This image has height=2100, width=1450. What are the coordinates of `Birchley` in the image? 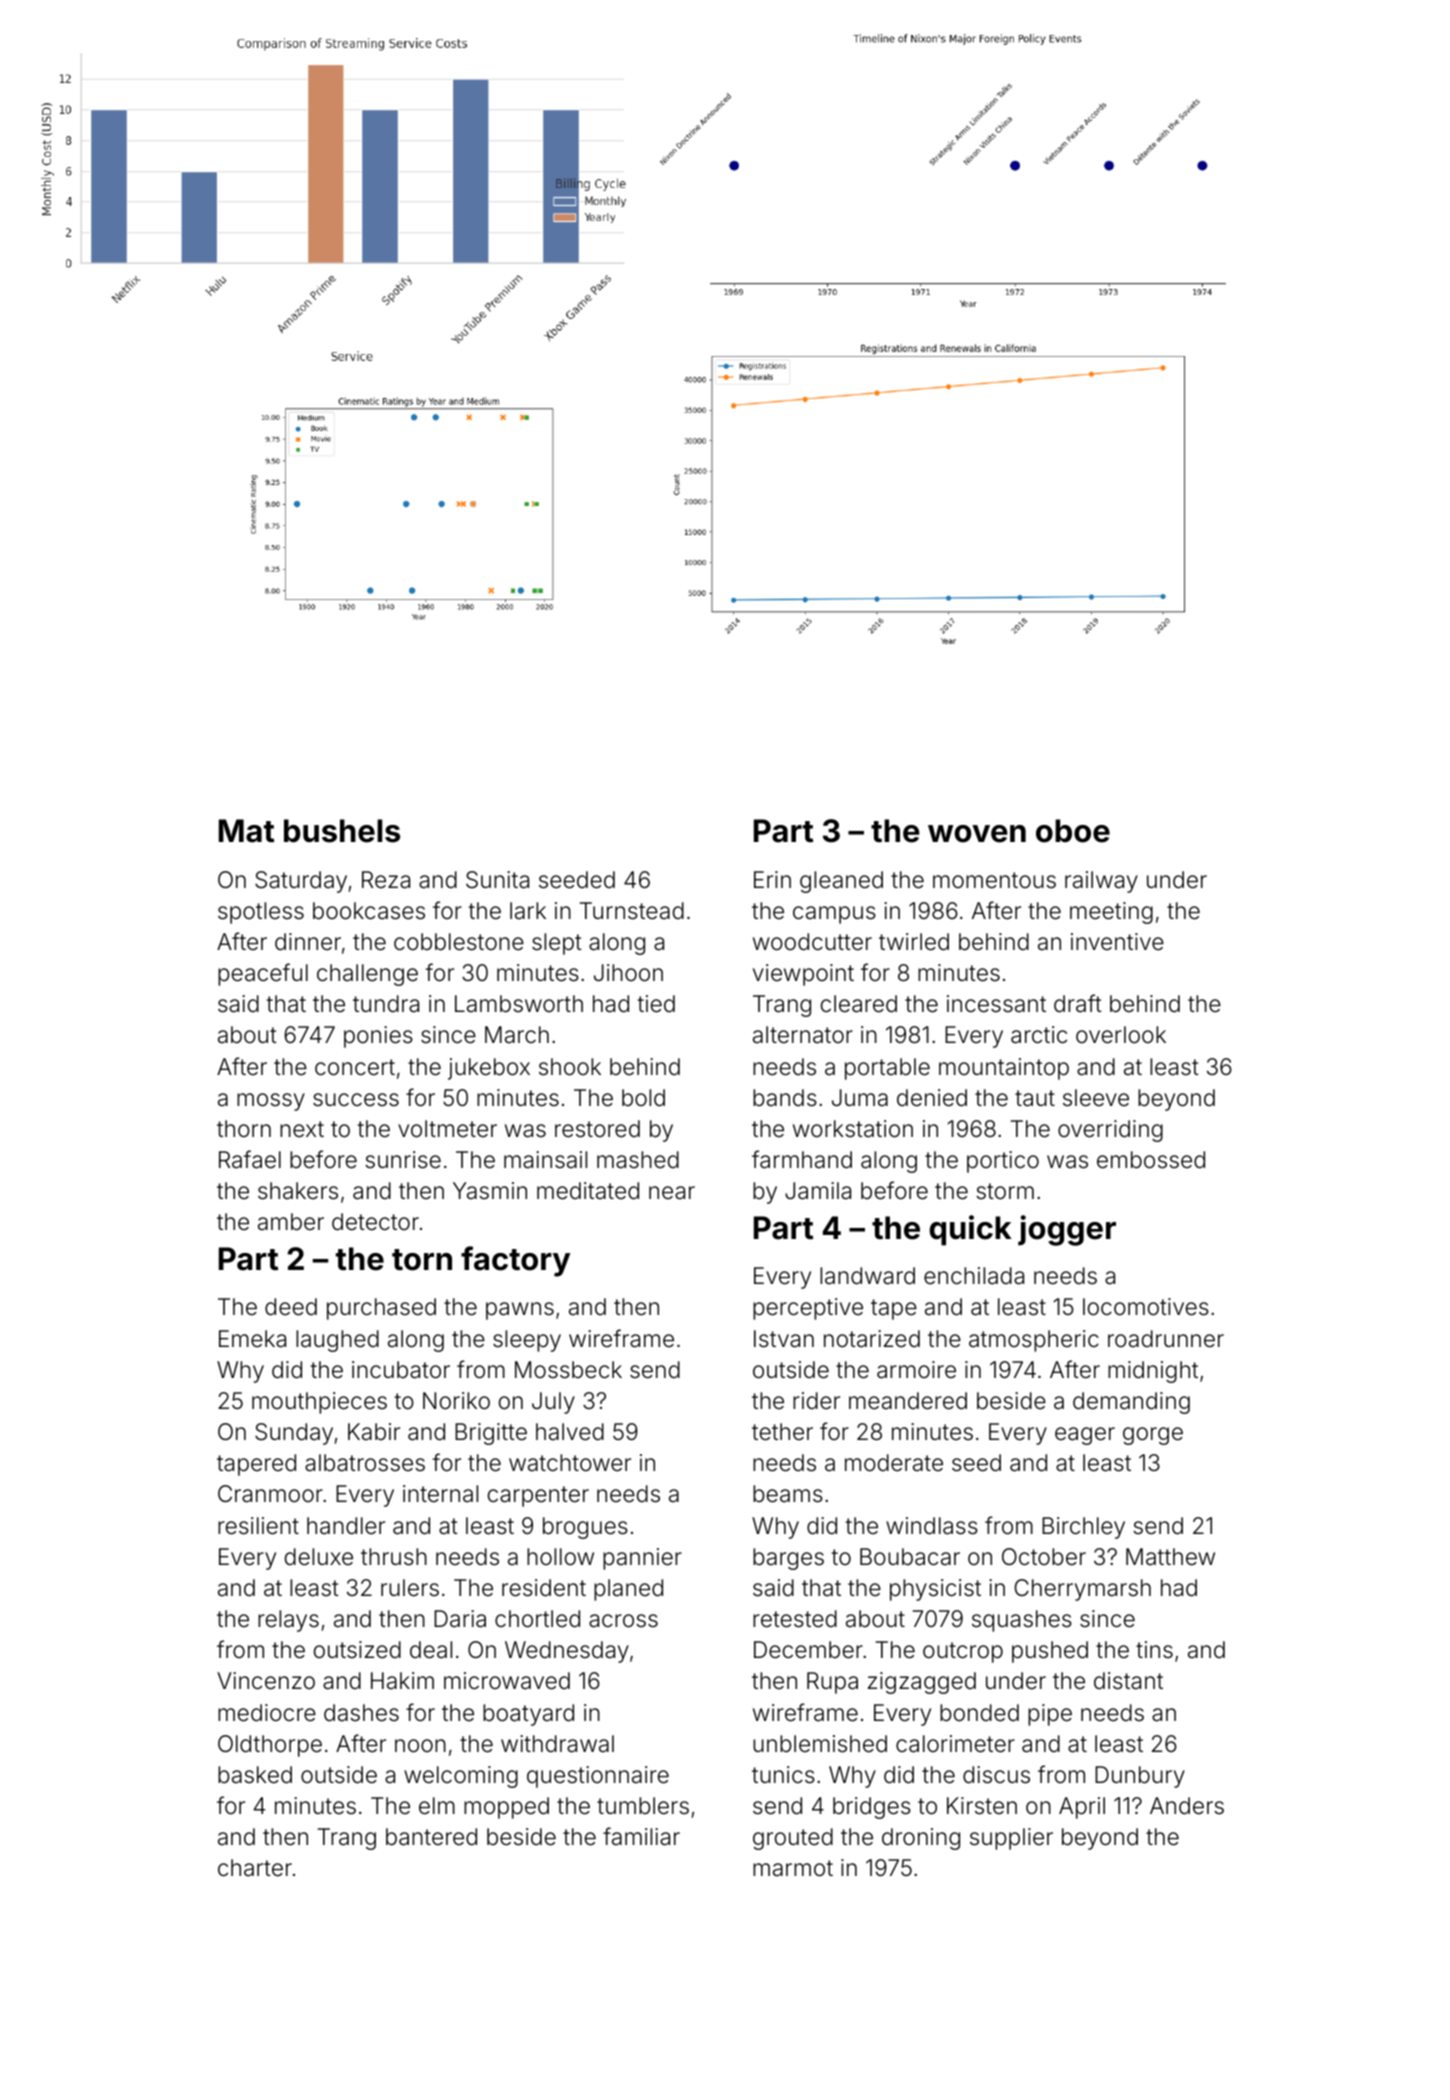 It's located at (1083, 1528).
